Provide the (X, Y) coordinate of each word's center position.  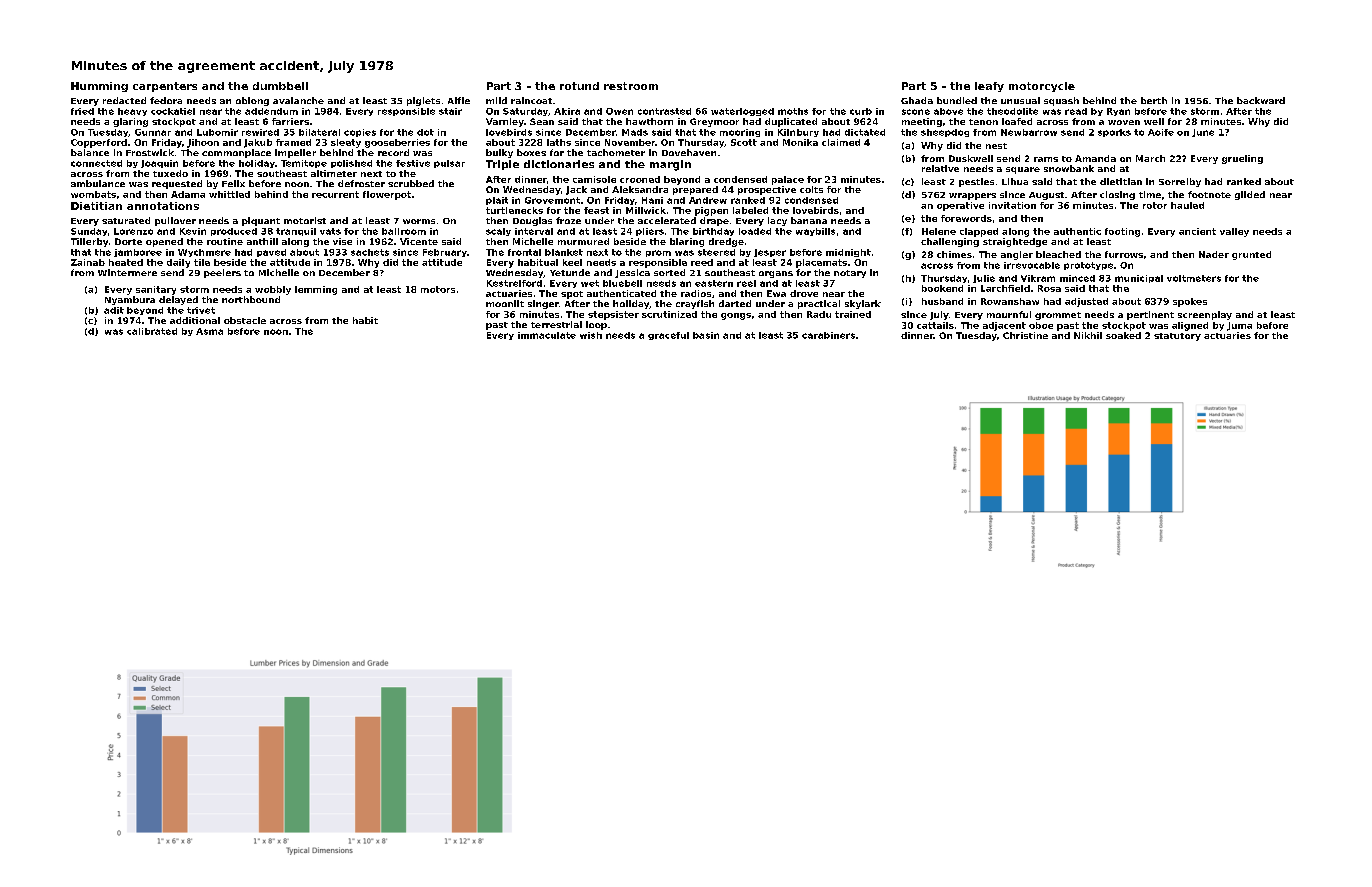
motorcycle (1042, 87)
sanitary (156, 290)
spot (572, 295)
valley (1234, 232)
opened (164, 242)
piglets (423, 101)
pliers (650, 232)
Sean (542, 121)
